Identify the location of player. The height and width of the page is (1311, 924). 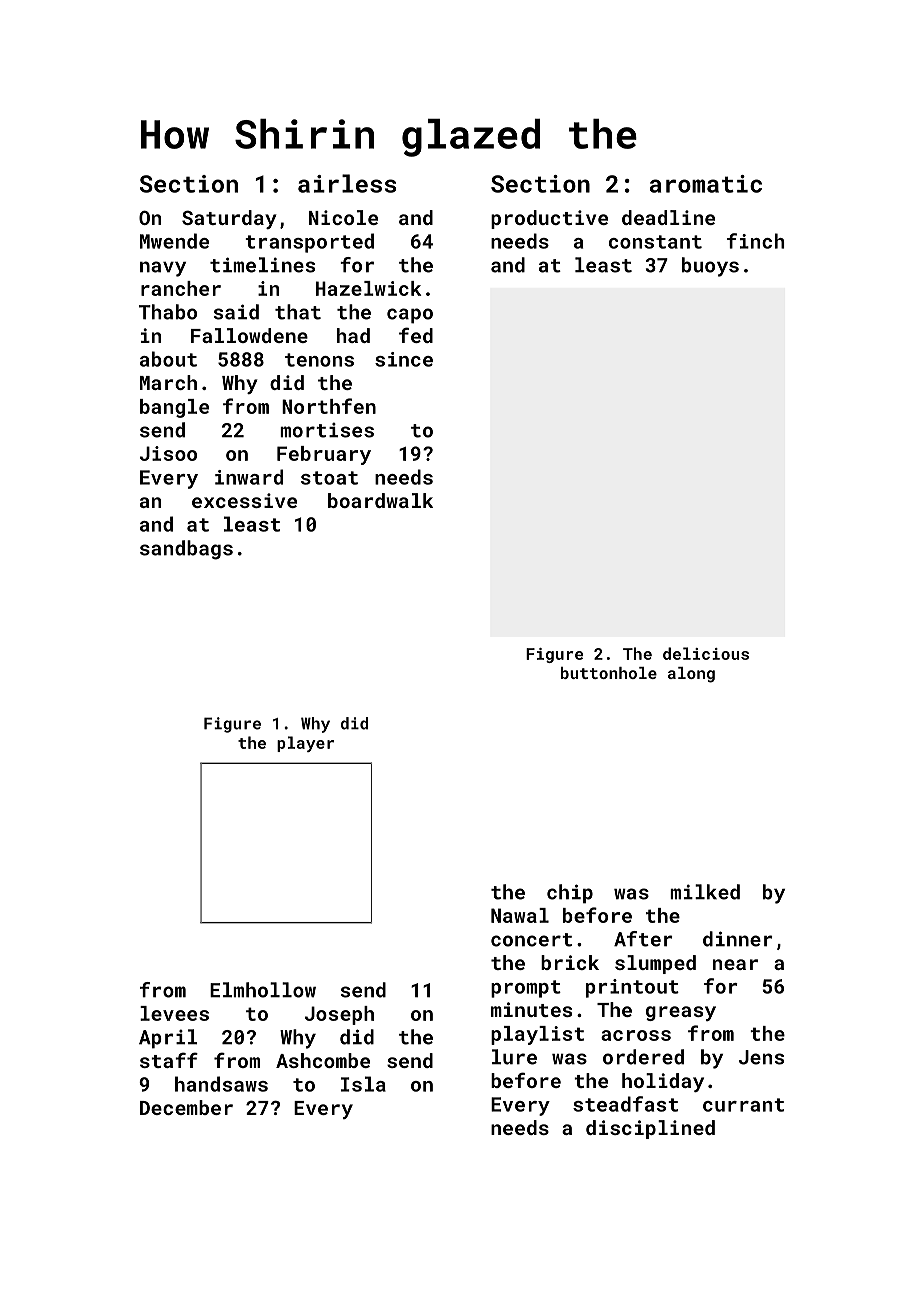
(305, 744).
